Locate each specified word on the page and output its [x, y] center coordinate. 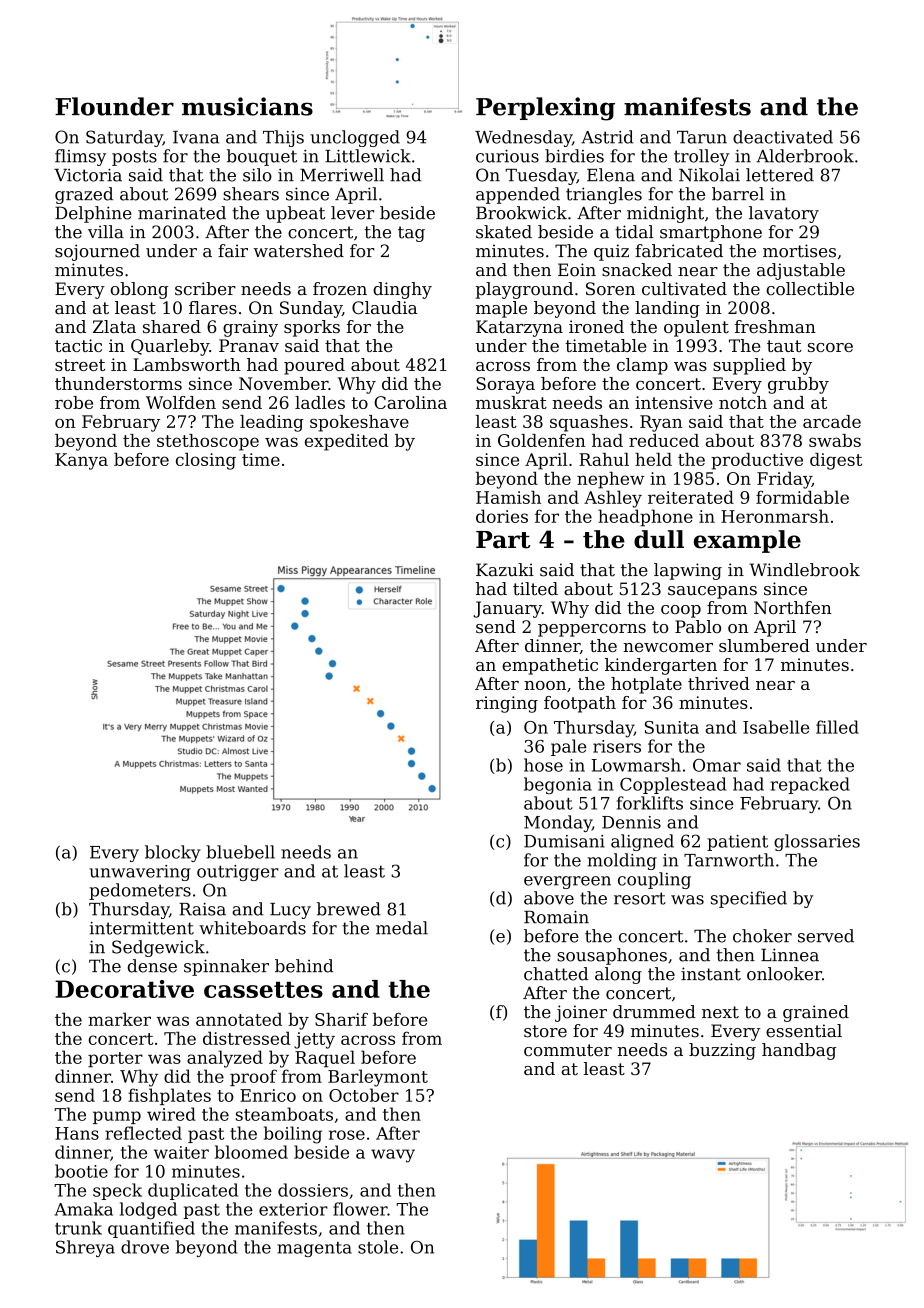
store [545, 1031]
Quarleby [170, 347]
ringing [507, 704]
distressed [247, 1038]
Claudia [384, 308]
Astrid [607, 137]
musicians [247, 106]
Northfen [793, 608]
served [826, 936]
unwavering [140, 873]
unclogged [355, 138]
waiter [181, 1152]
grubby [798, 385]
